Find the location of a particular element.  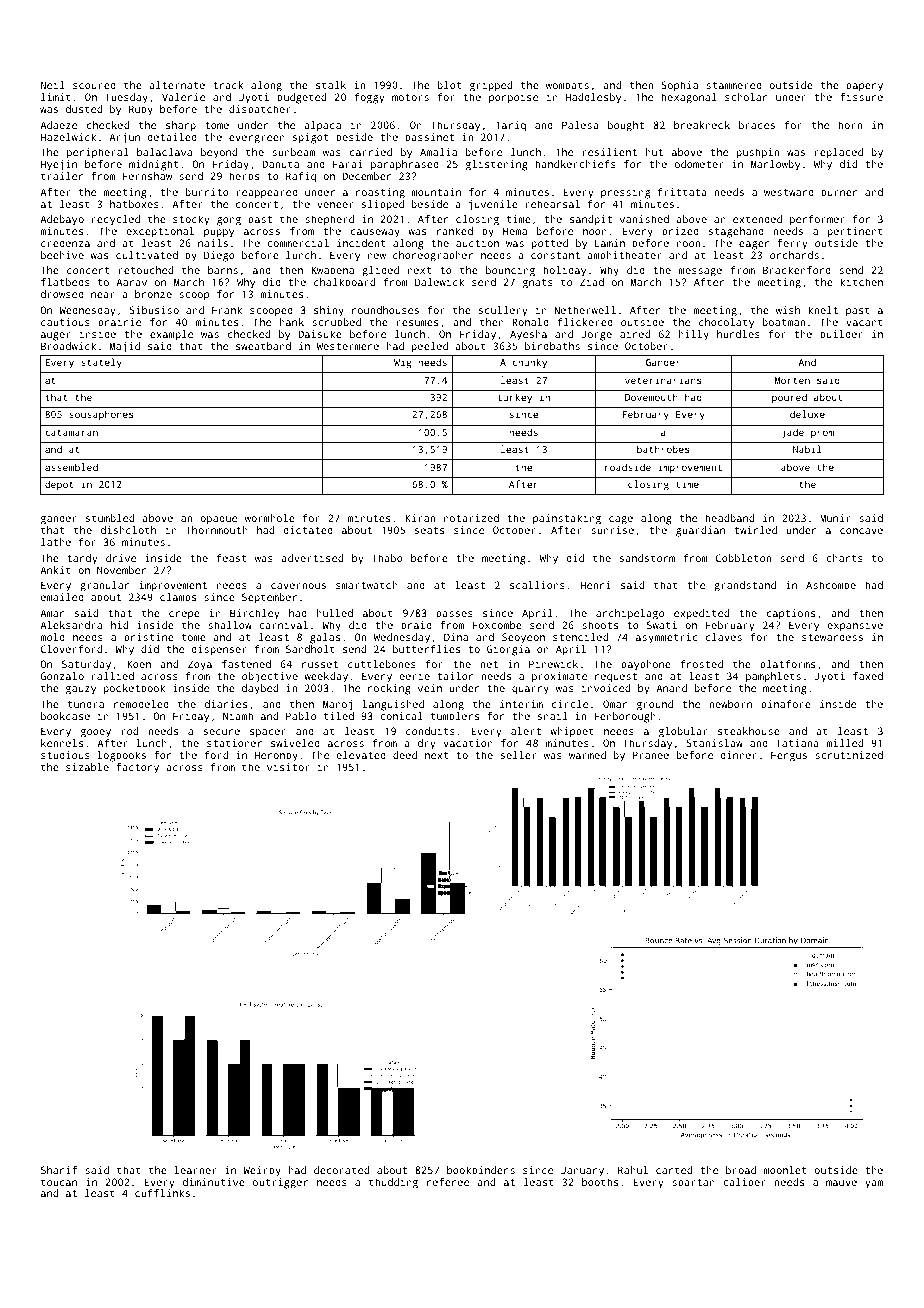

wombats is located at coordinates (567, 85).
